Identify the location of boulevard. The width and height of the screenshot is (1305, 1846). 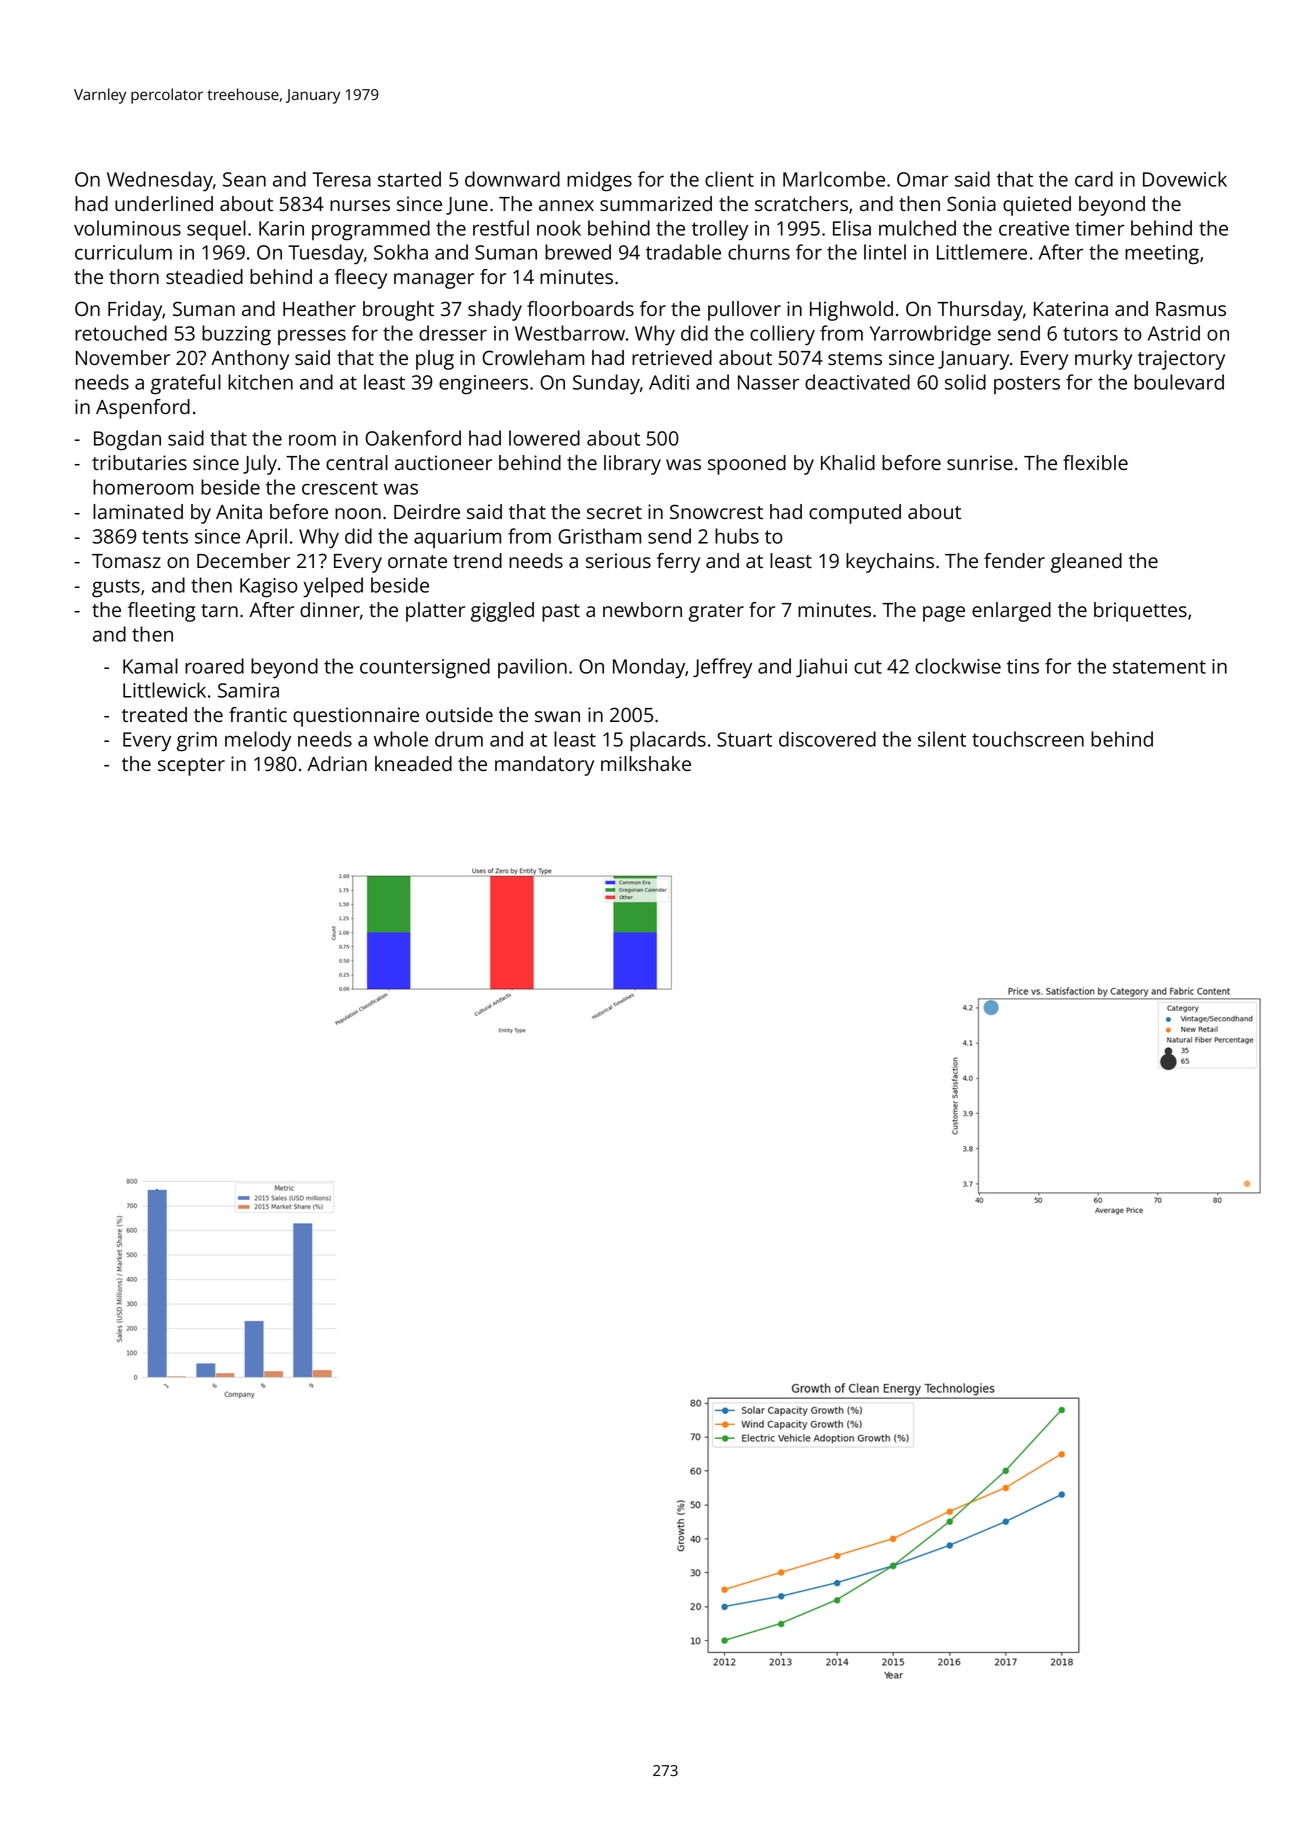
(1179, 382).
